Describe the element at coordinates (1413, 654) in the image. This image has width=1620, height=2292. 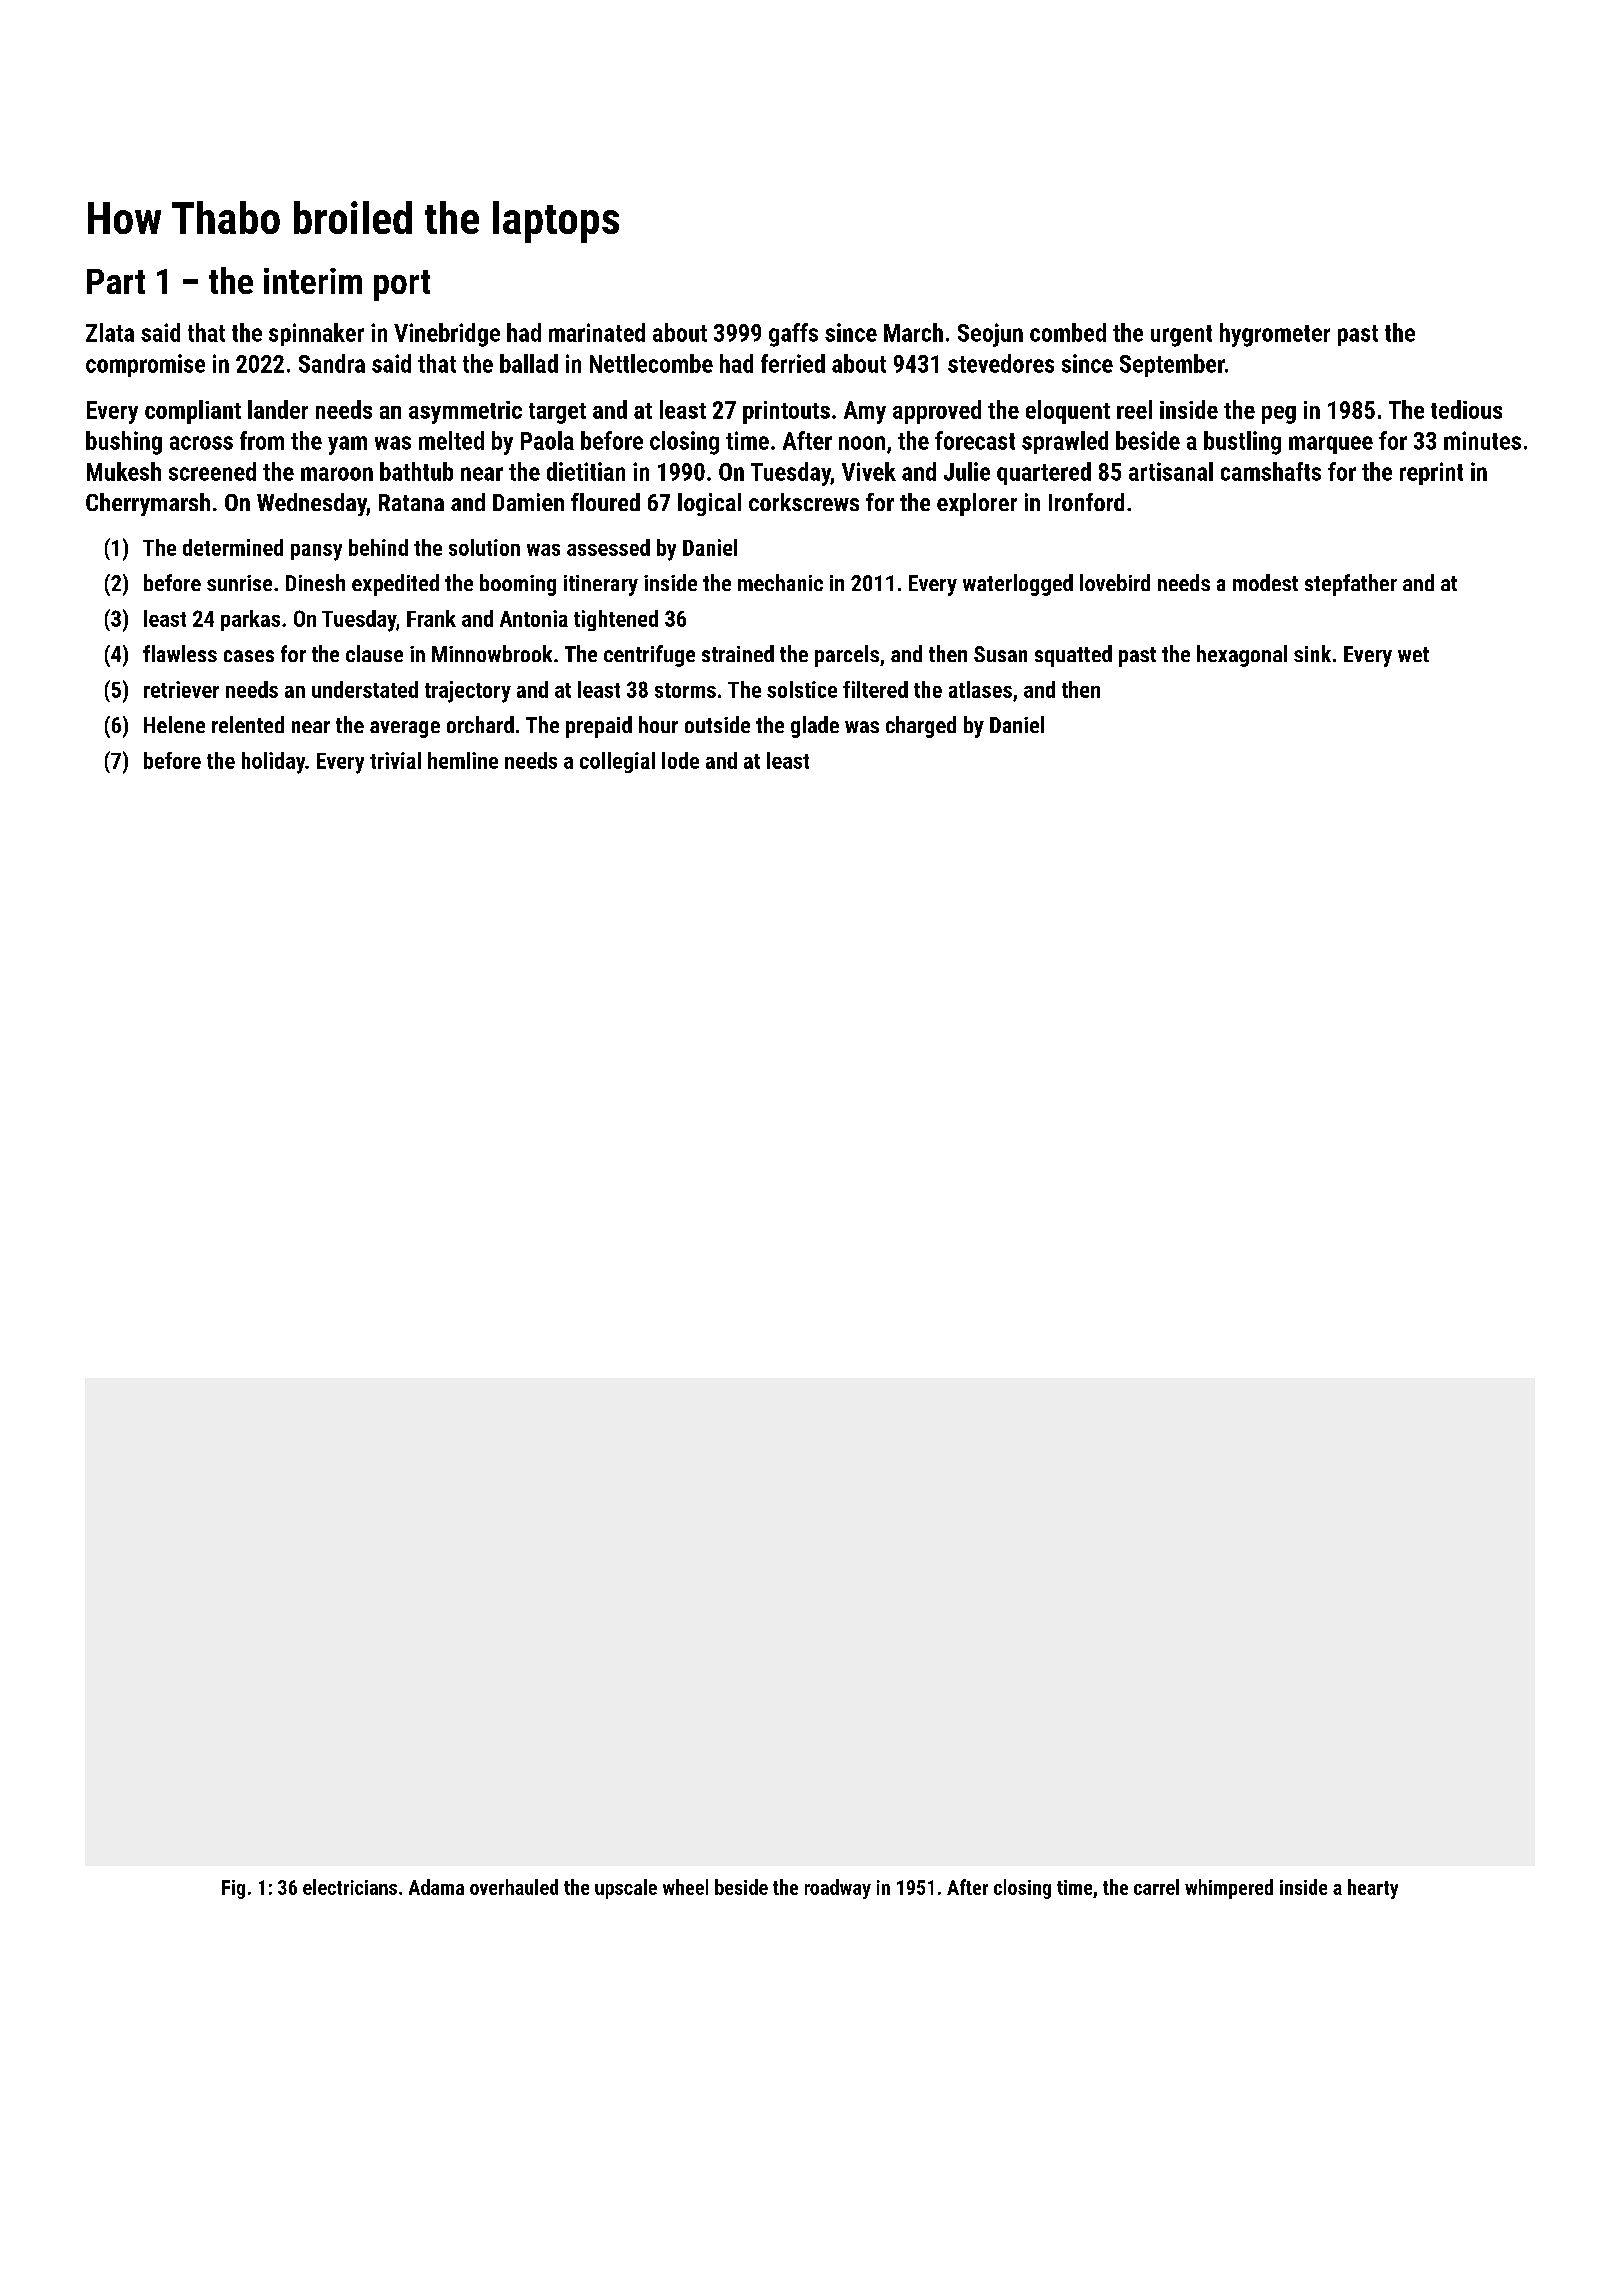
I see `wet` at that location.
